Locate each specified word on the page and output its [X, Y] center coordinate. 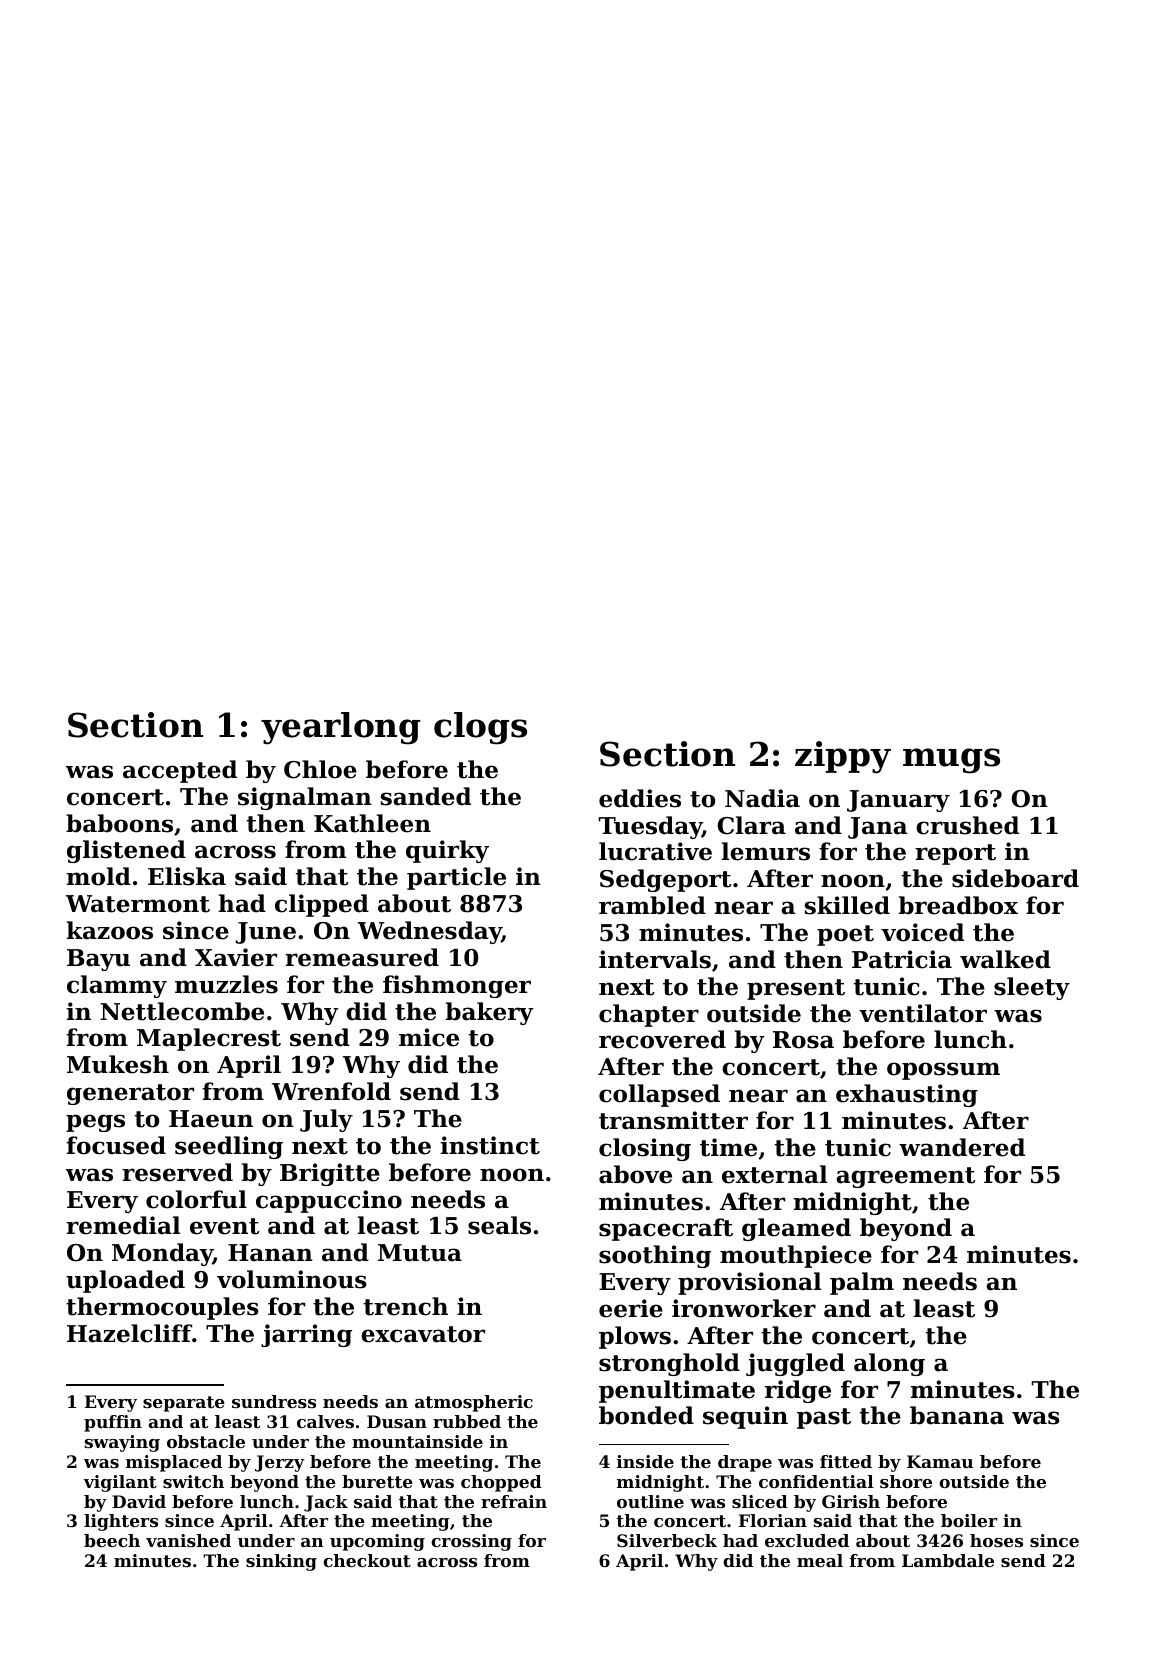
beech [112, 1540]
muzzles [226, 984]
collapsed [659, 1095]
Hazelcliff [129, 1333]
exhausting [907, 1095]
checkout [367, 1560]
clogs [480, 728]
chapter [649, 1015]
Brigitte [330, 1174]
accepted [180, 771]
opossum [943, 1071]
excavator [423, 1334]
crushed [967, 825]
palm [862, 1283]
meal [820, 1560]
